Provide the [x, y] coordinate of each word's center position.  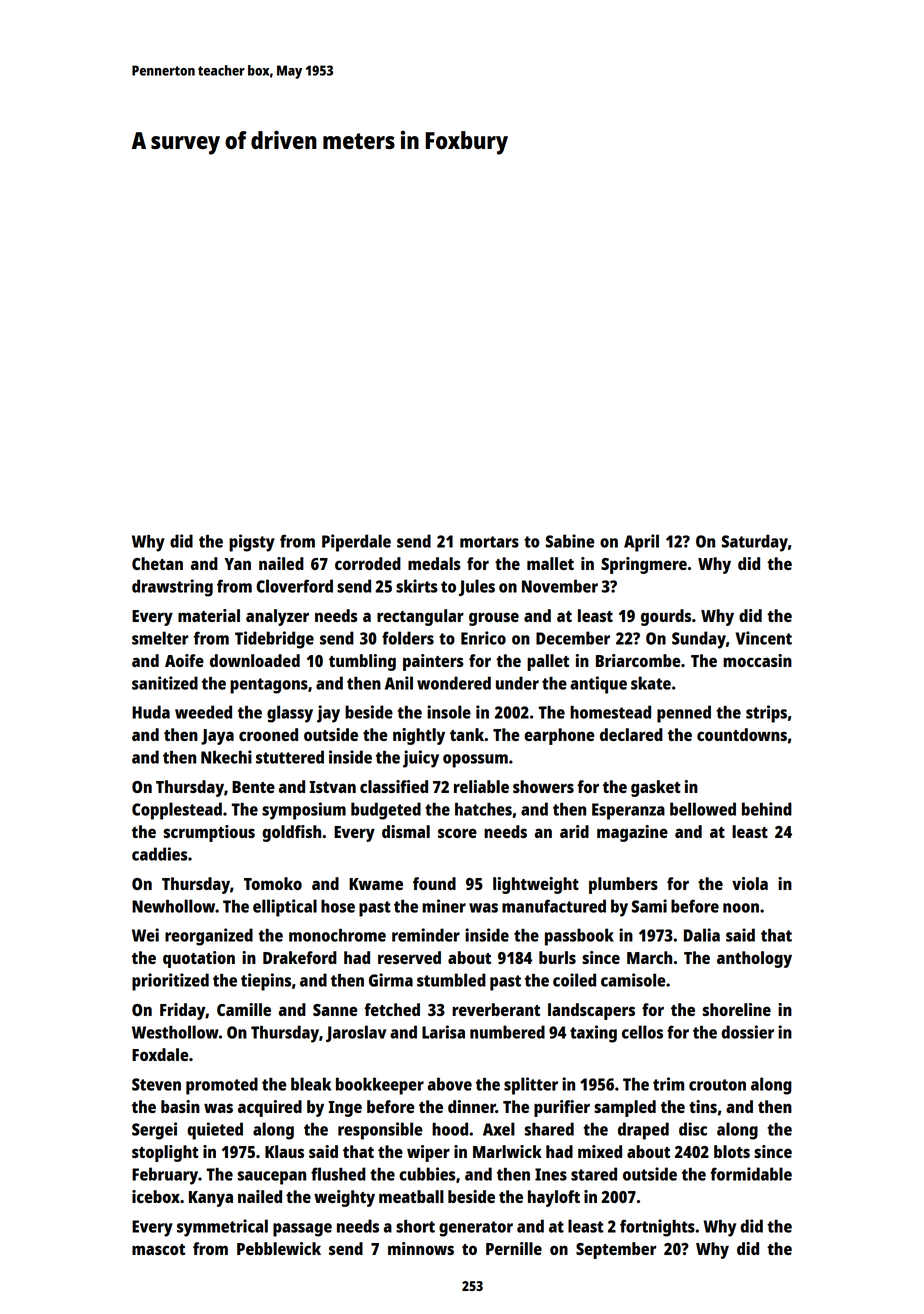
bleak [311, 1084]
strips [766, 714]
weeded [203, 712]
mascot [158, 1249]
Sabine [570, 541]
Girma [391, 980]
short [415, 1226]
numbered [507, 1032]
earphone [559, 736]
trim [668, 1084]
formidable [751, 1174]
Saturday [755, 543]
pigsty [252, 543]
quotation [199, 959]
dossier [747, 1032]
